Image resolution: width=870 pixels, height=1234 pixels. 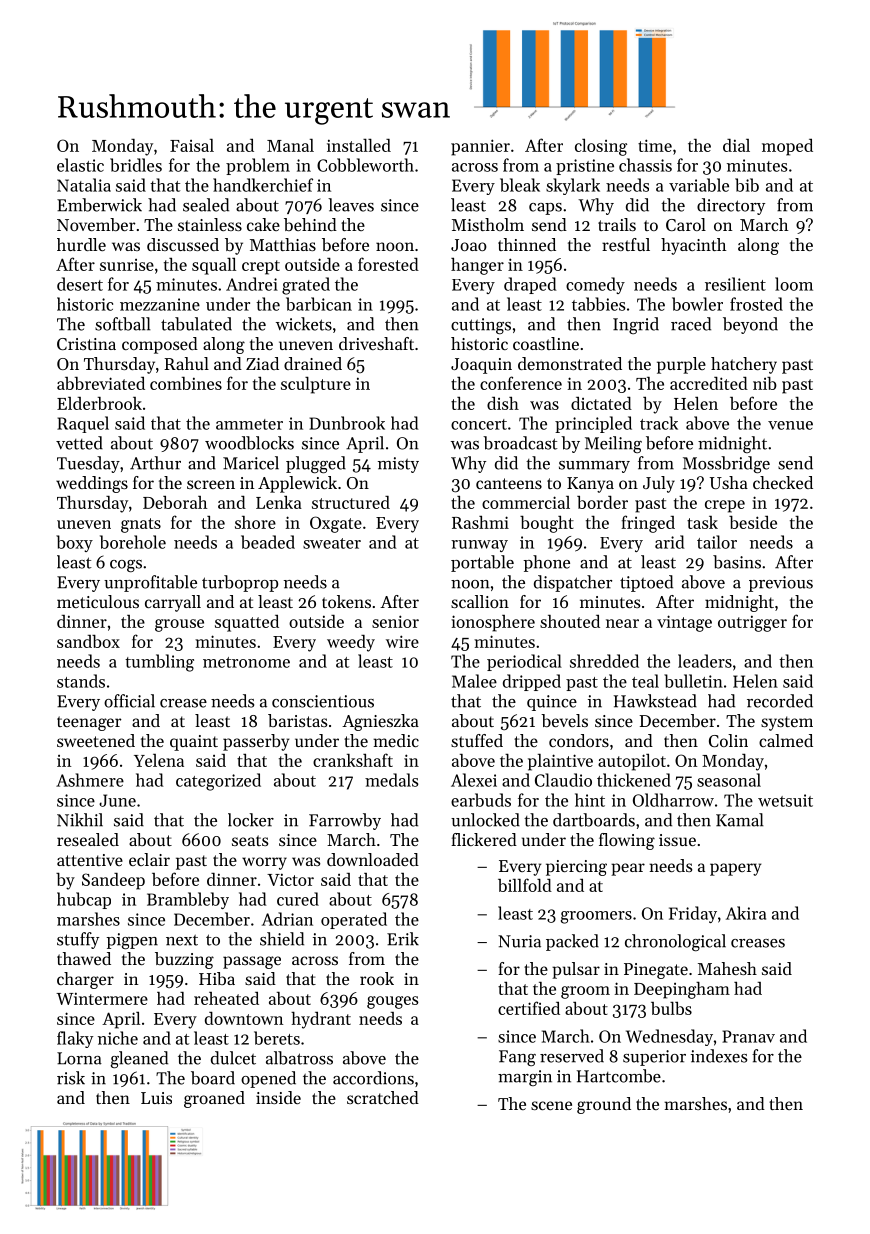 What do you see at coordinates (89, 723) in the image?
I see `teenager` at bounding box center [89, 723].
